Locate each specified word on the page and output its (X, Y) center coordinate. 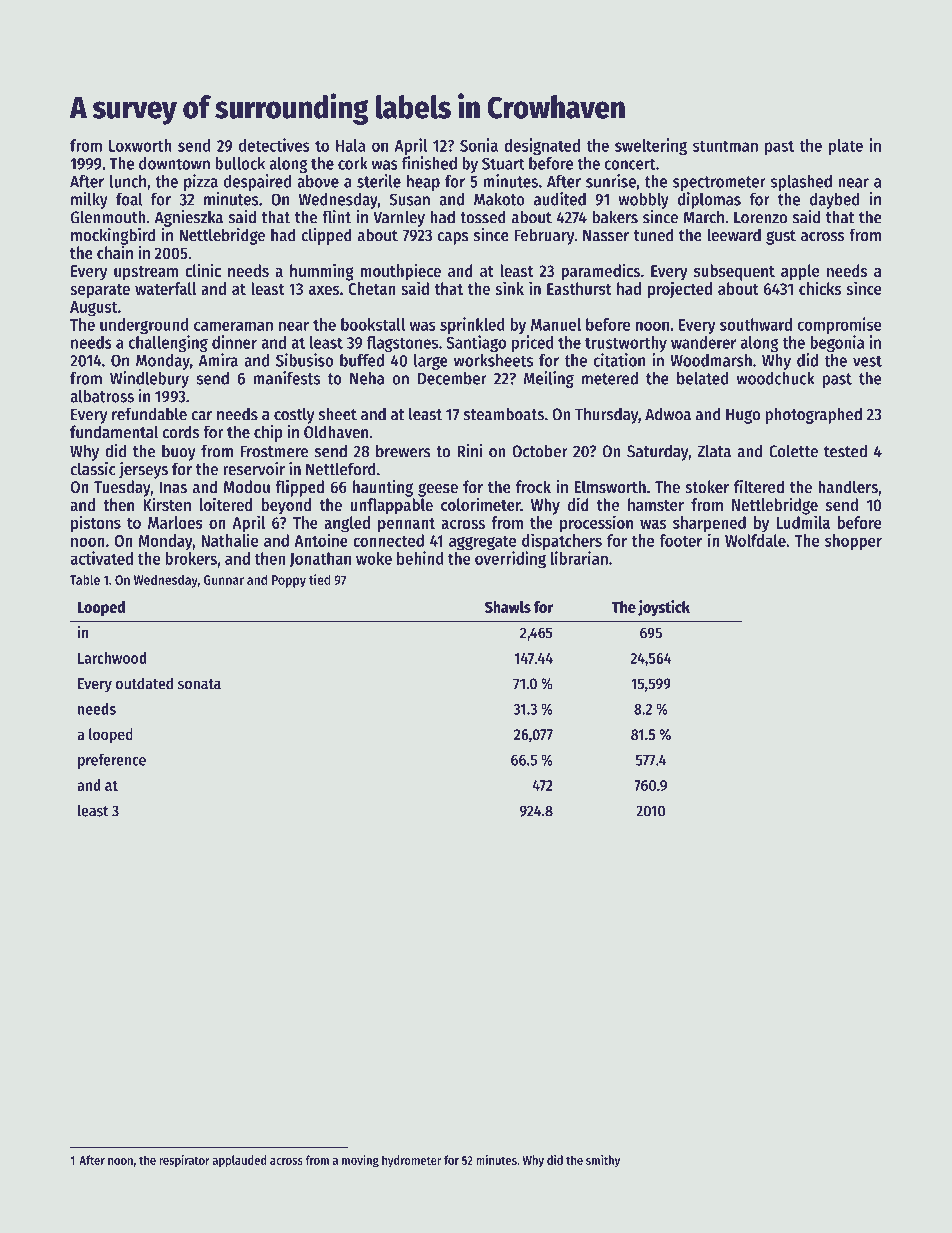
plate (846, 147)
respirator (184, 1161)
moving (360, 1161)
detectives (274, 145)
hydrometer (411, 1161)
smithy (603, 1161)
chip (268, 433)
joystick (664, 608)
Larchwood (112, 658)
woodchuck (775, 378)
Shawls (508, 607)
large (431, 362)
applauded (239, 1161)
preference (112, 761)
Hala (351, 145)
